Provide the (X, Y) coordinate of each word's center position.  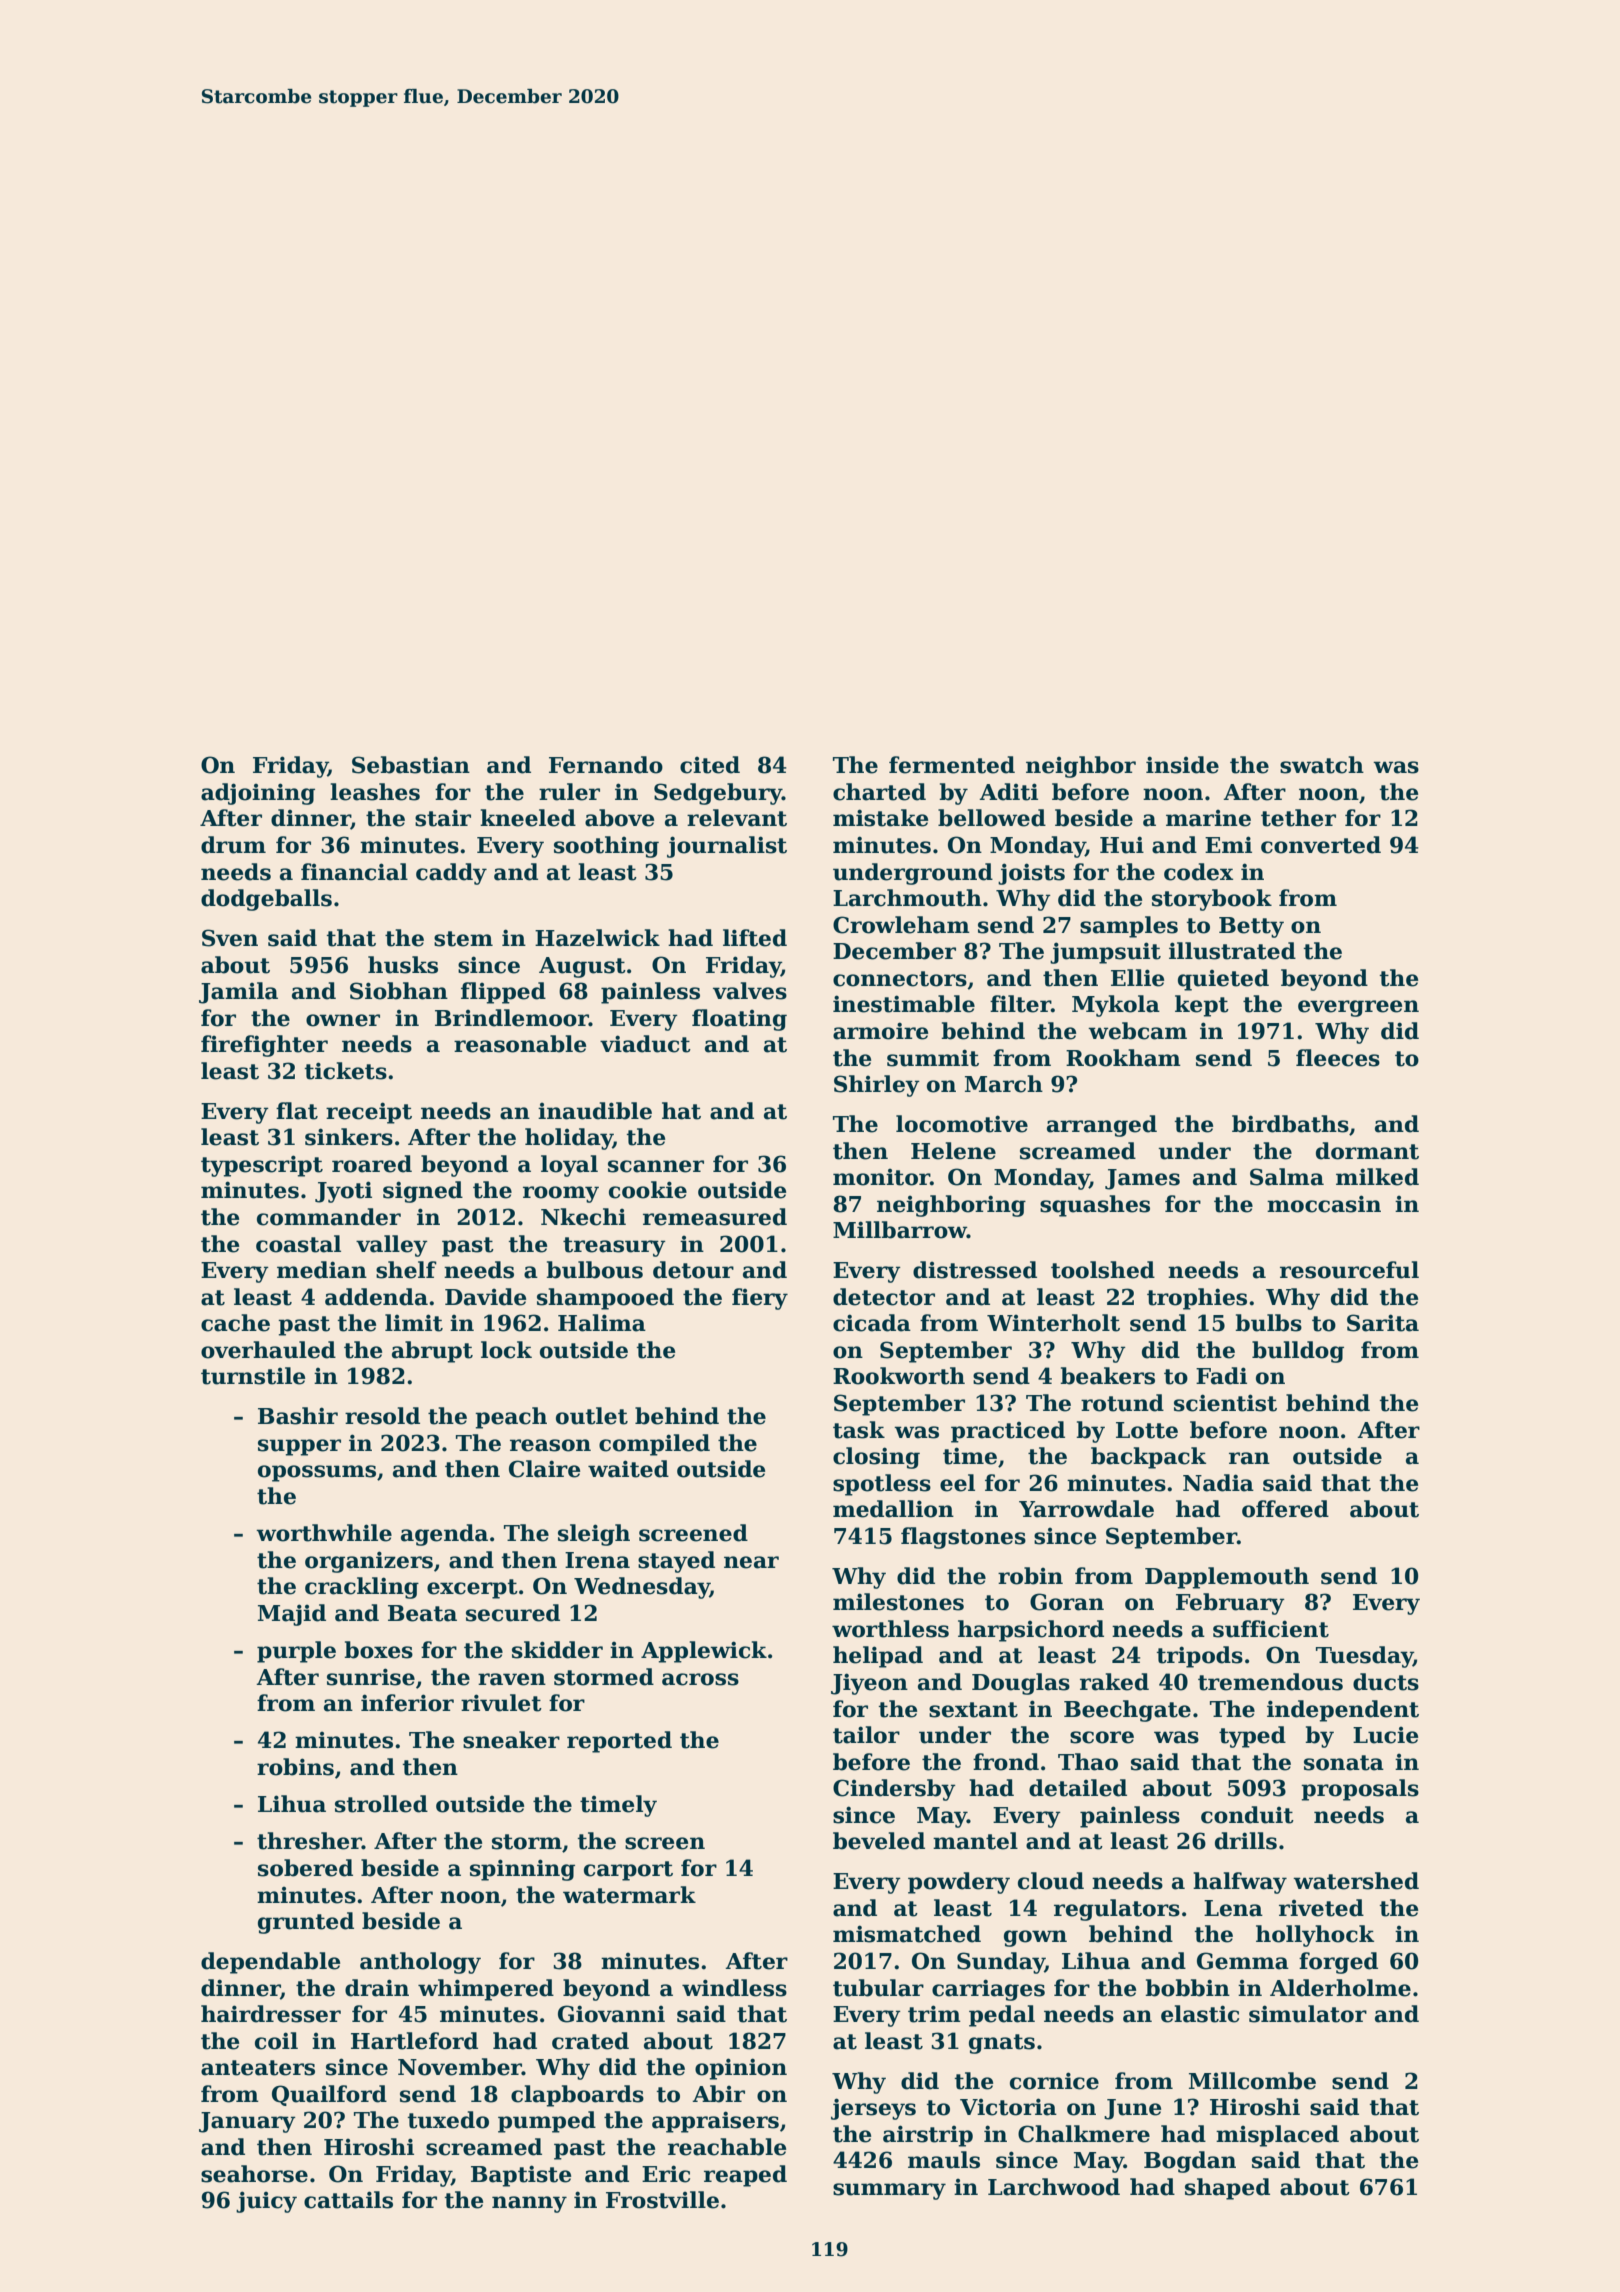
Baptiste (521, 2176)
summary (889, 2191)
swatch (1322, 765)
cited (710, 765)
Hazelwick (597, 938)
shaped (1227, 2189)
